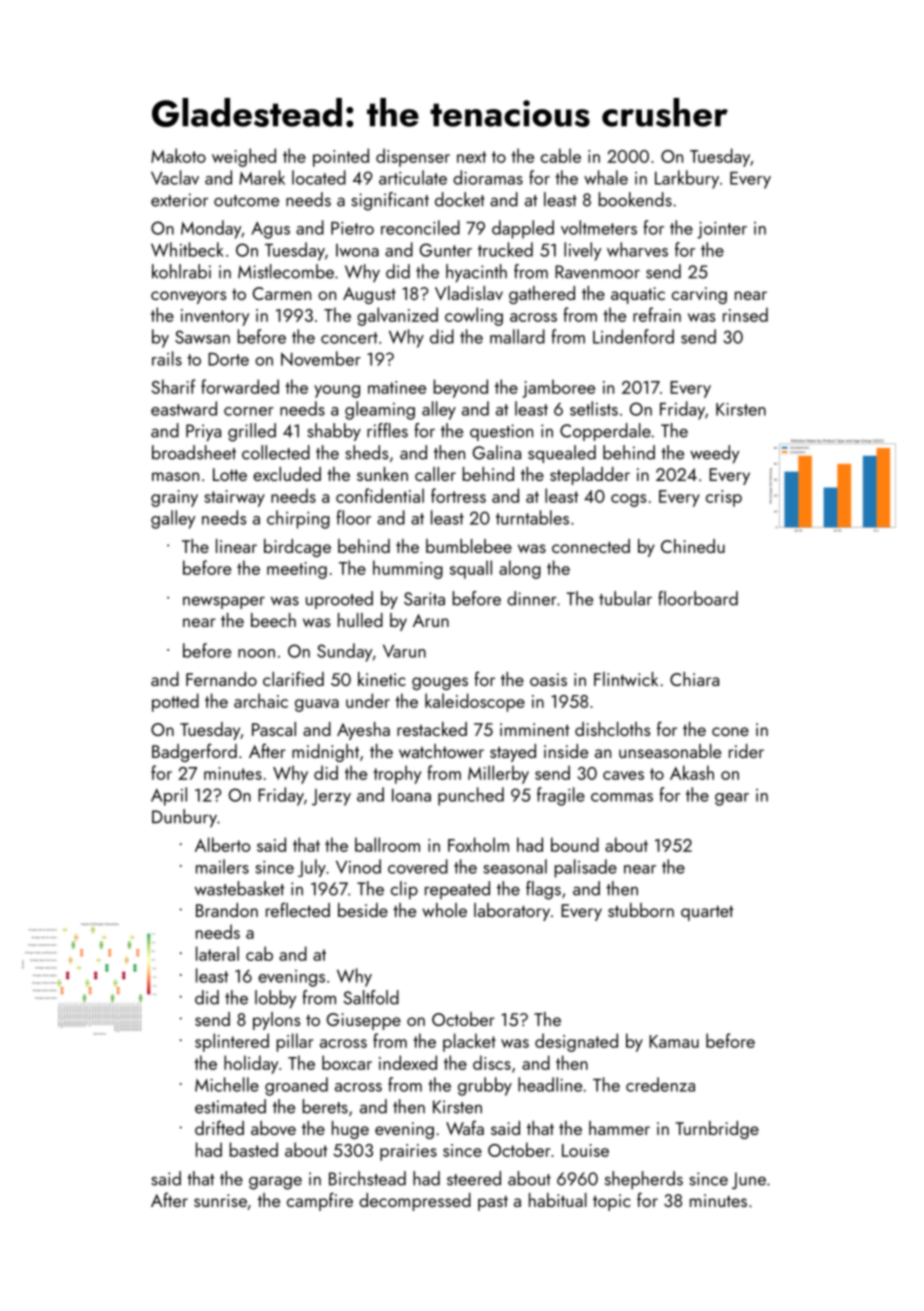 The height and width of the screenshot is (1311, 924). What do you see at coordinates (298, 909) in the screenshot?
I see `reflected` at bounding box center [298, 909].
